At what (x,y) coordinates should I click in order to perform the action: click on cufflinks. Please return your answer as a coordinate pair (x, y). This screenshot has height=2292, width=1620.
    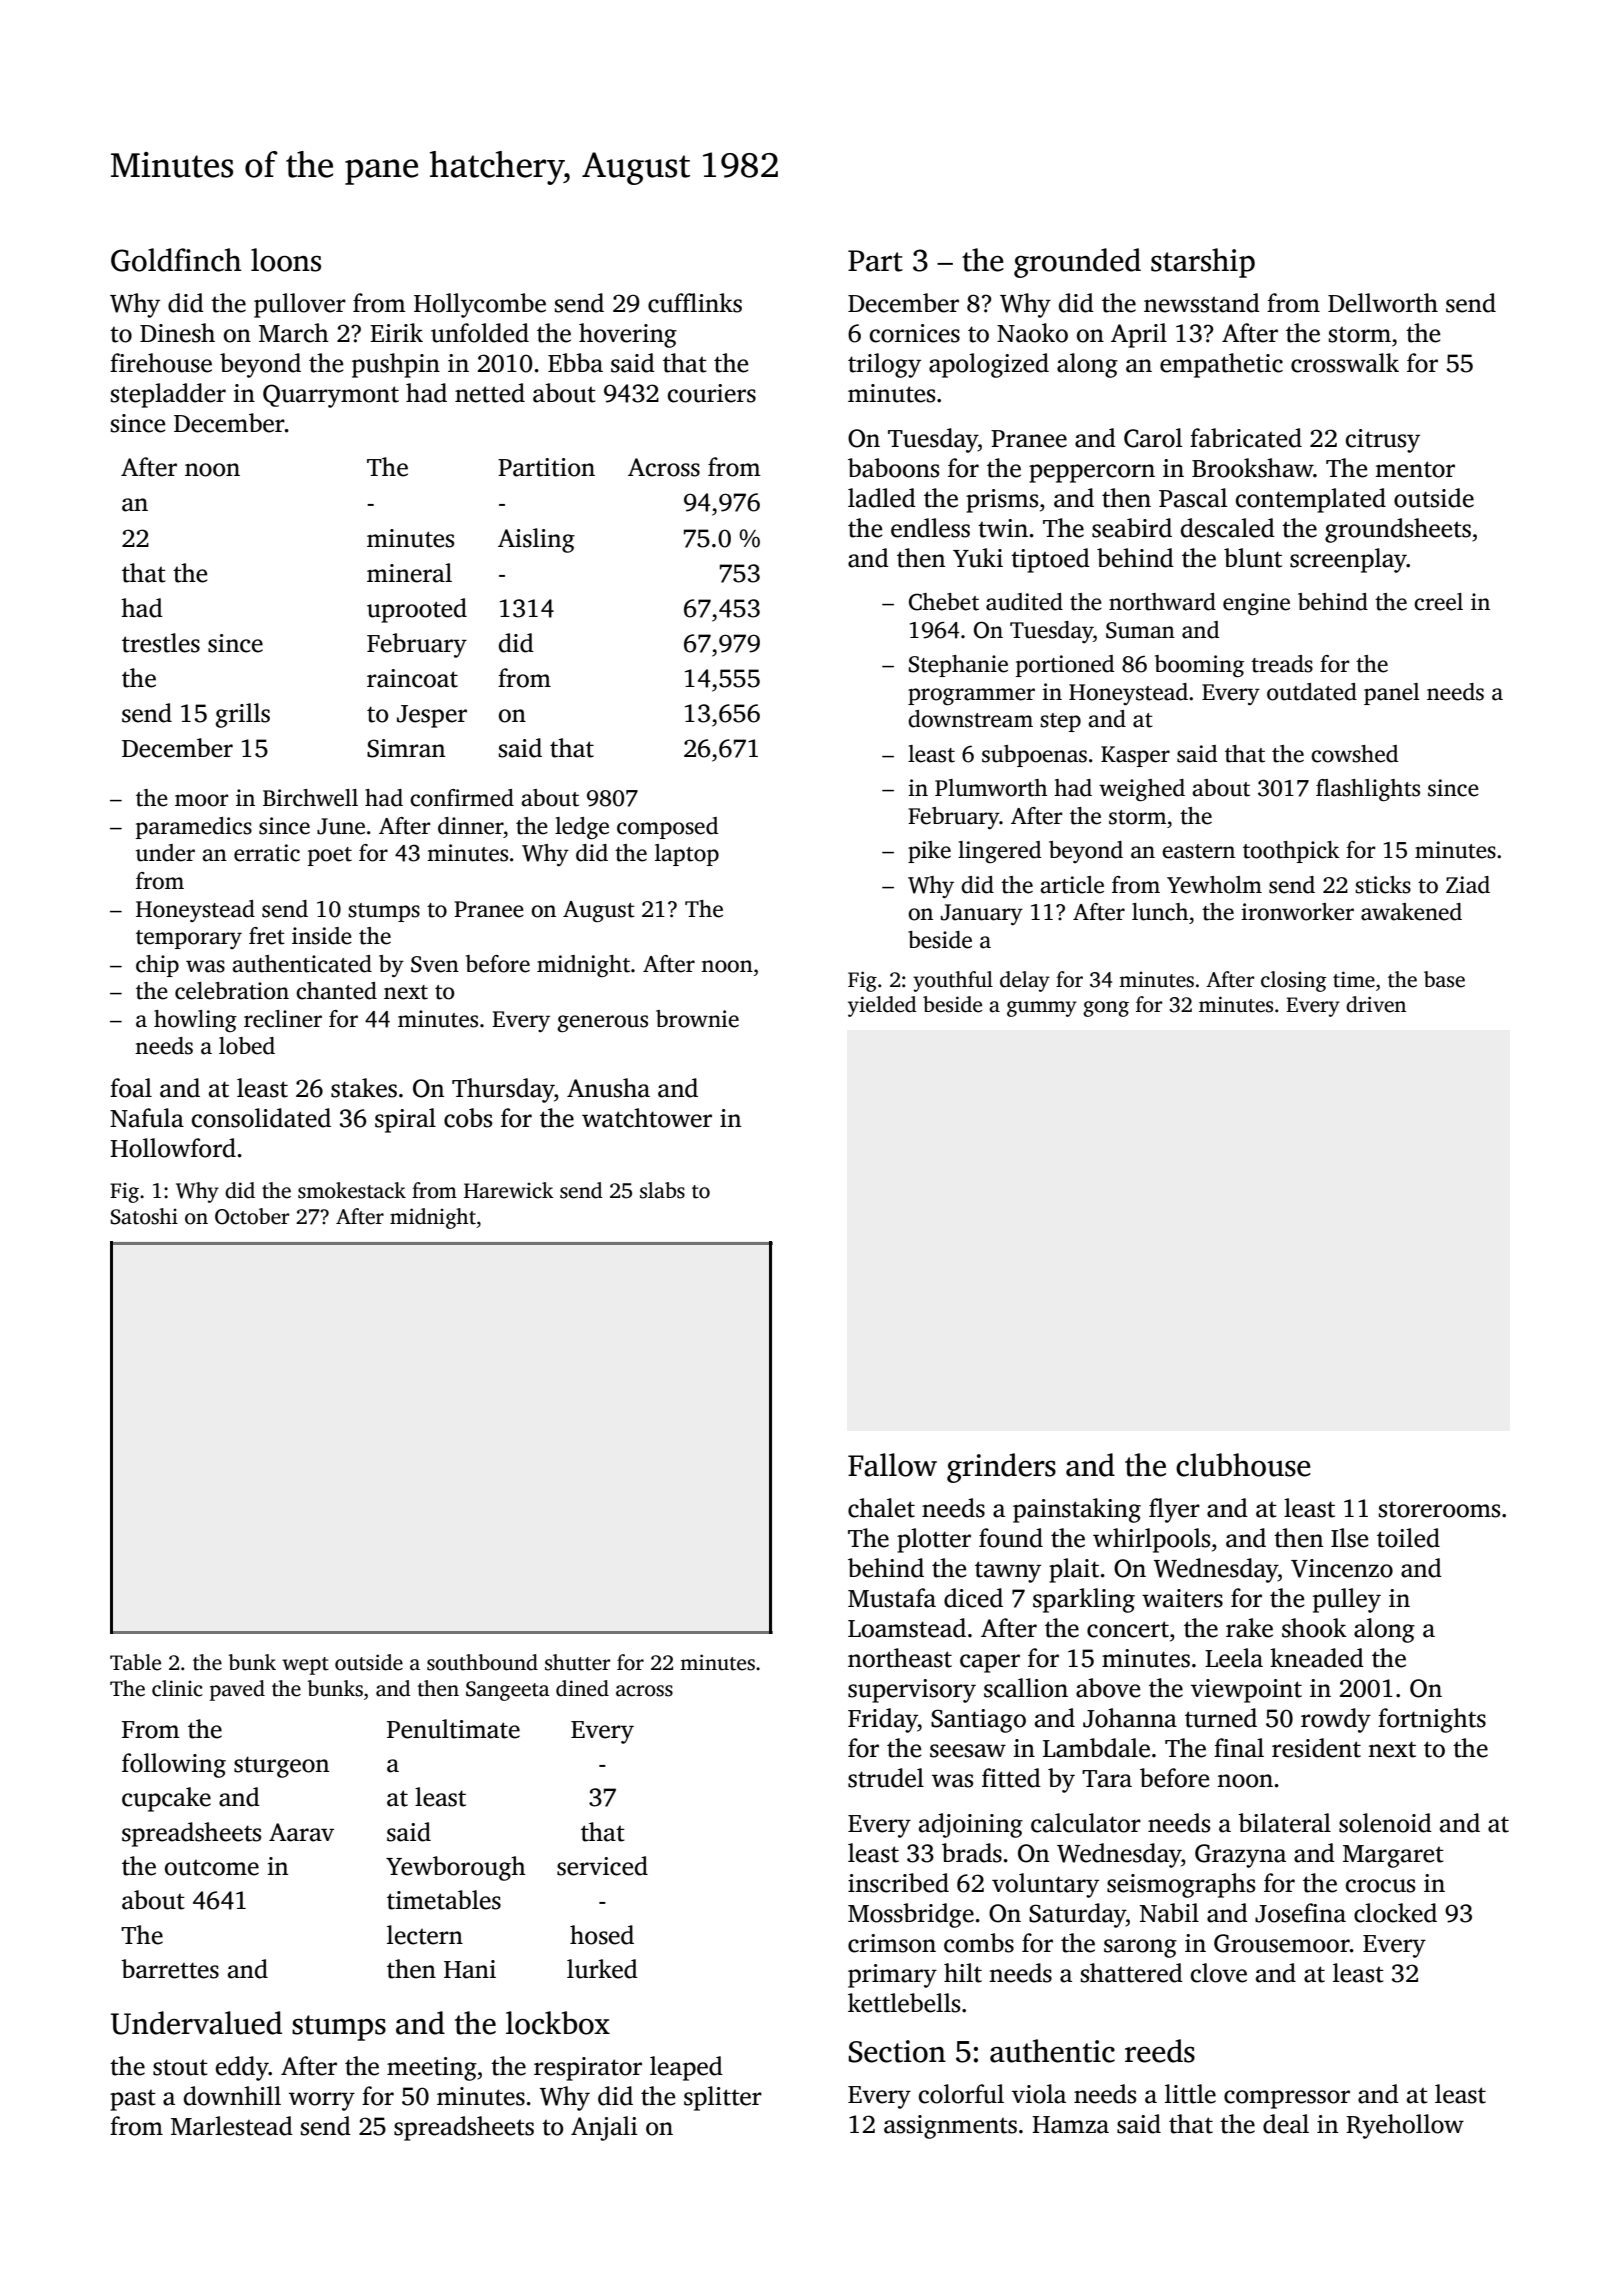
    Looking at the image, I should click on (695, 303).
